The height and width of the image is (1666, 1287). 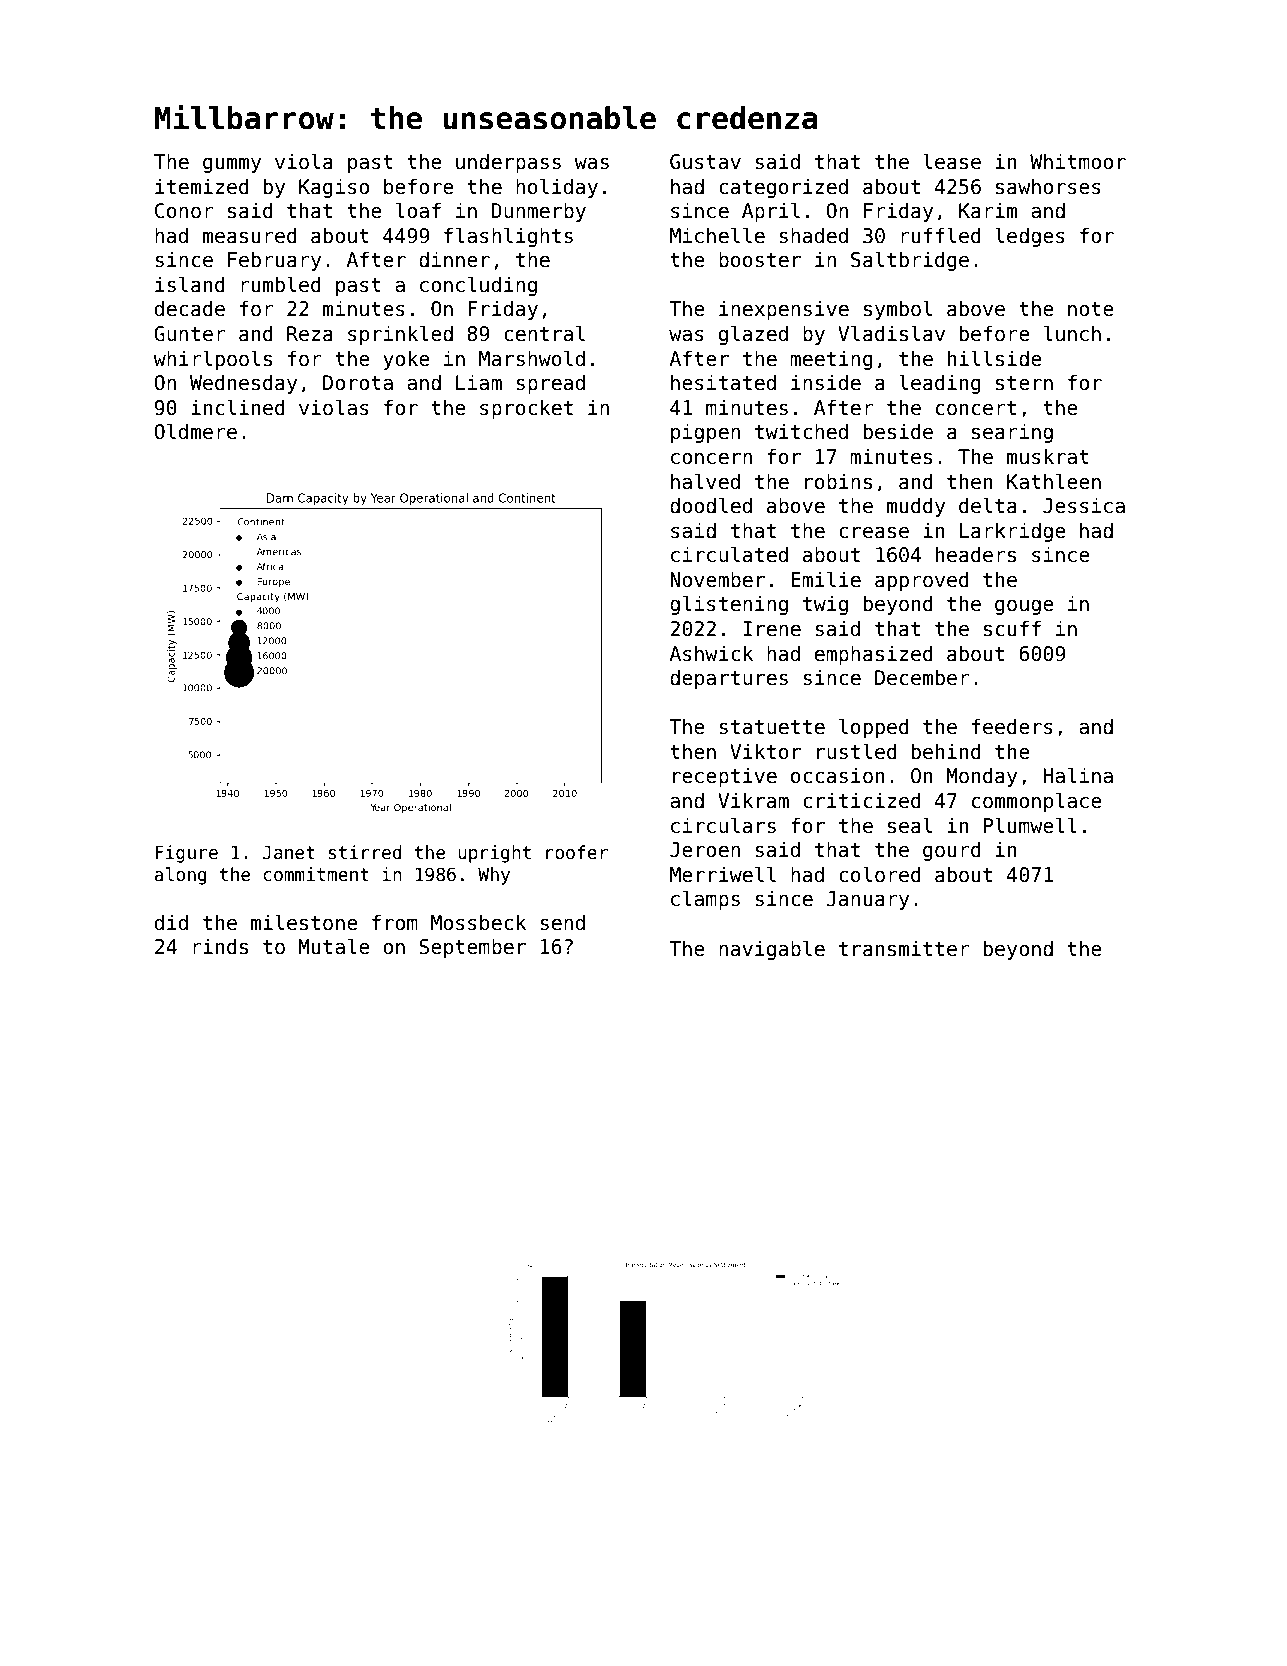 I want to click on feeders, so click(x=1012, y=726).
